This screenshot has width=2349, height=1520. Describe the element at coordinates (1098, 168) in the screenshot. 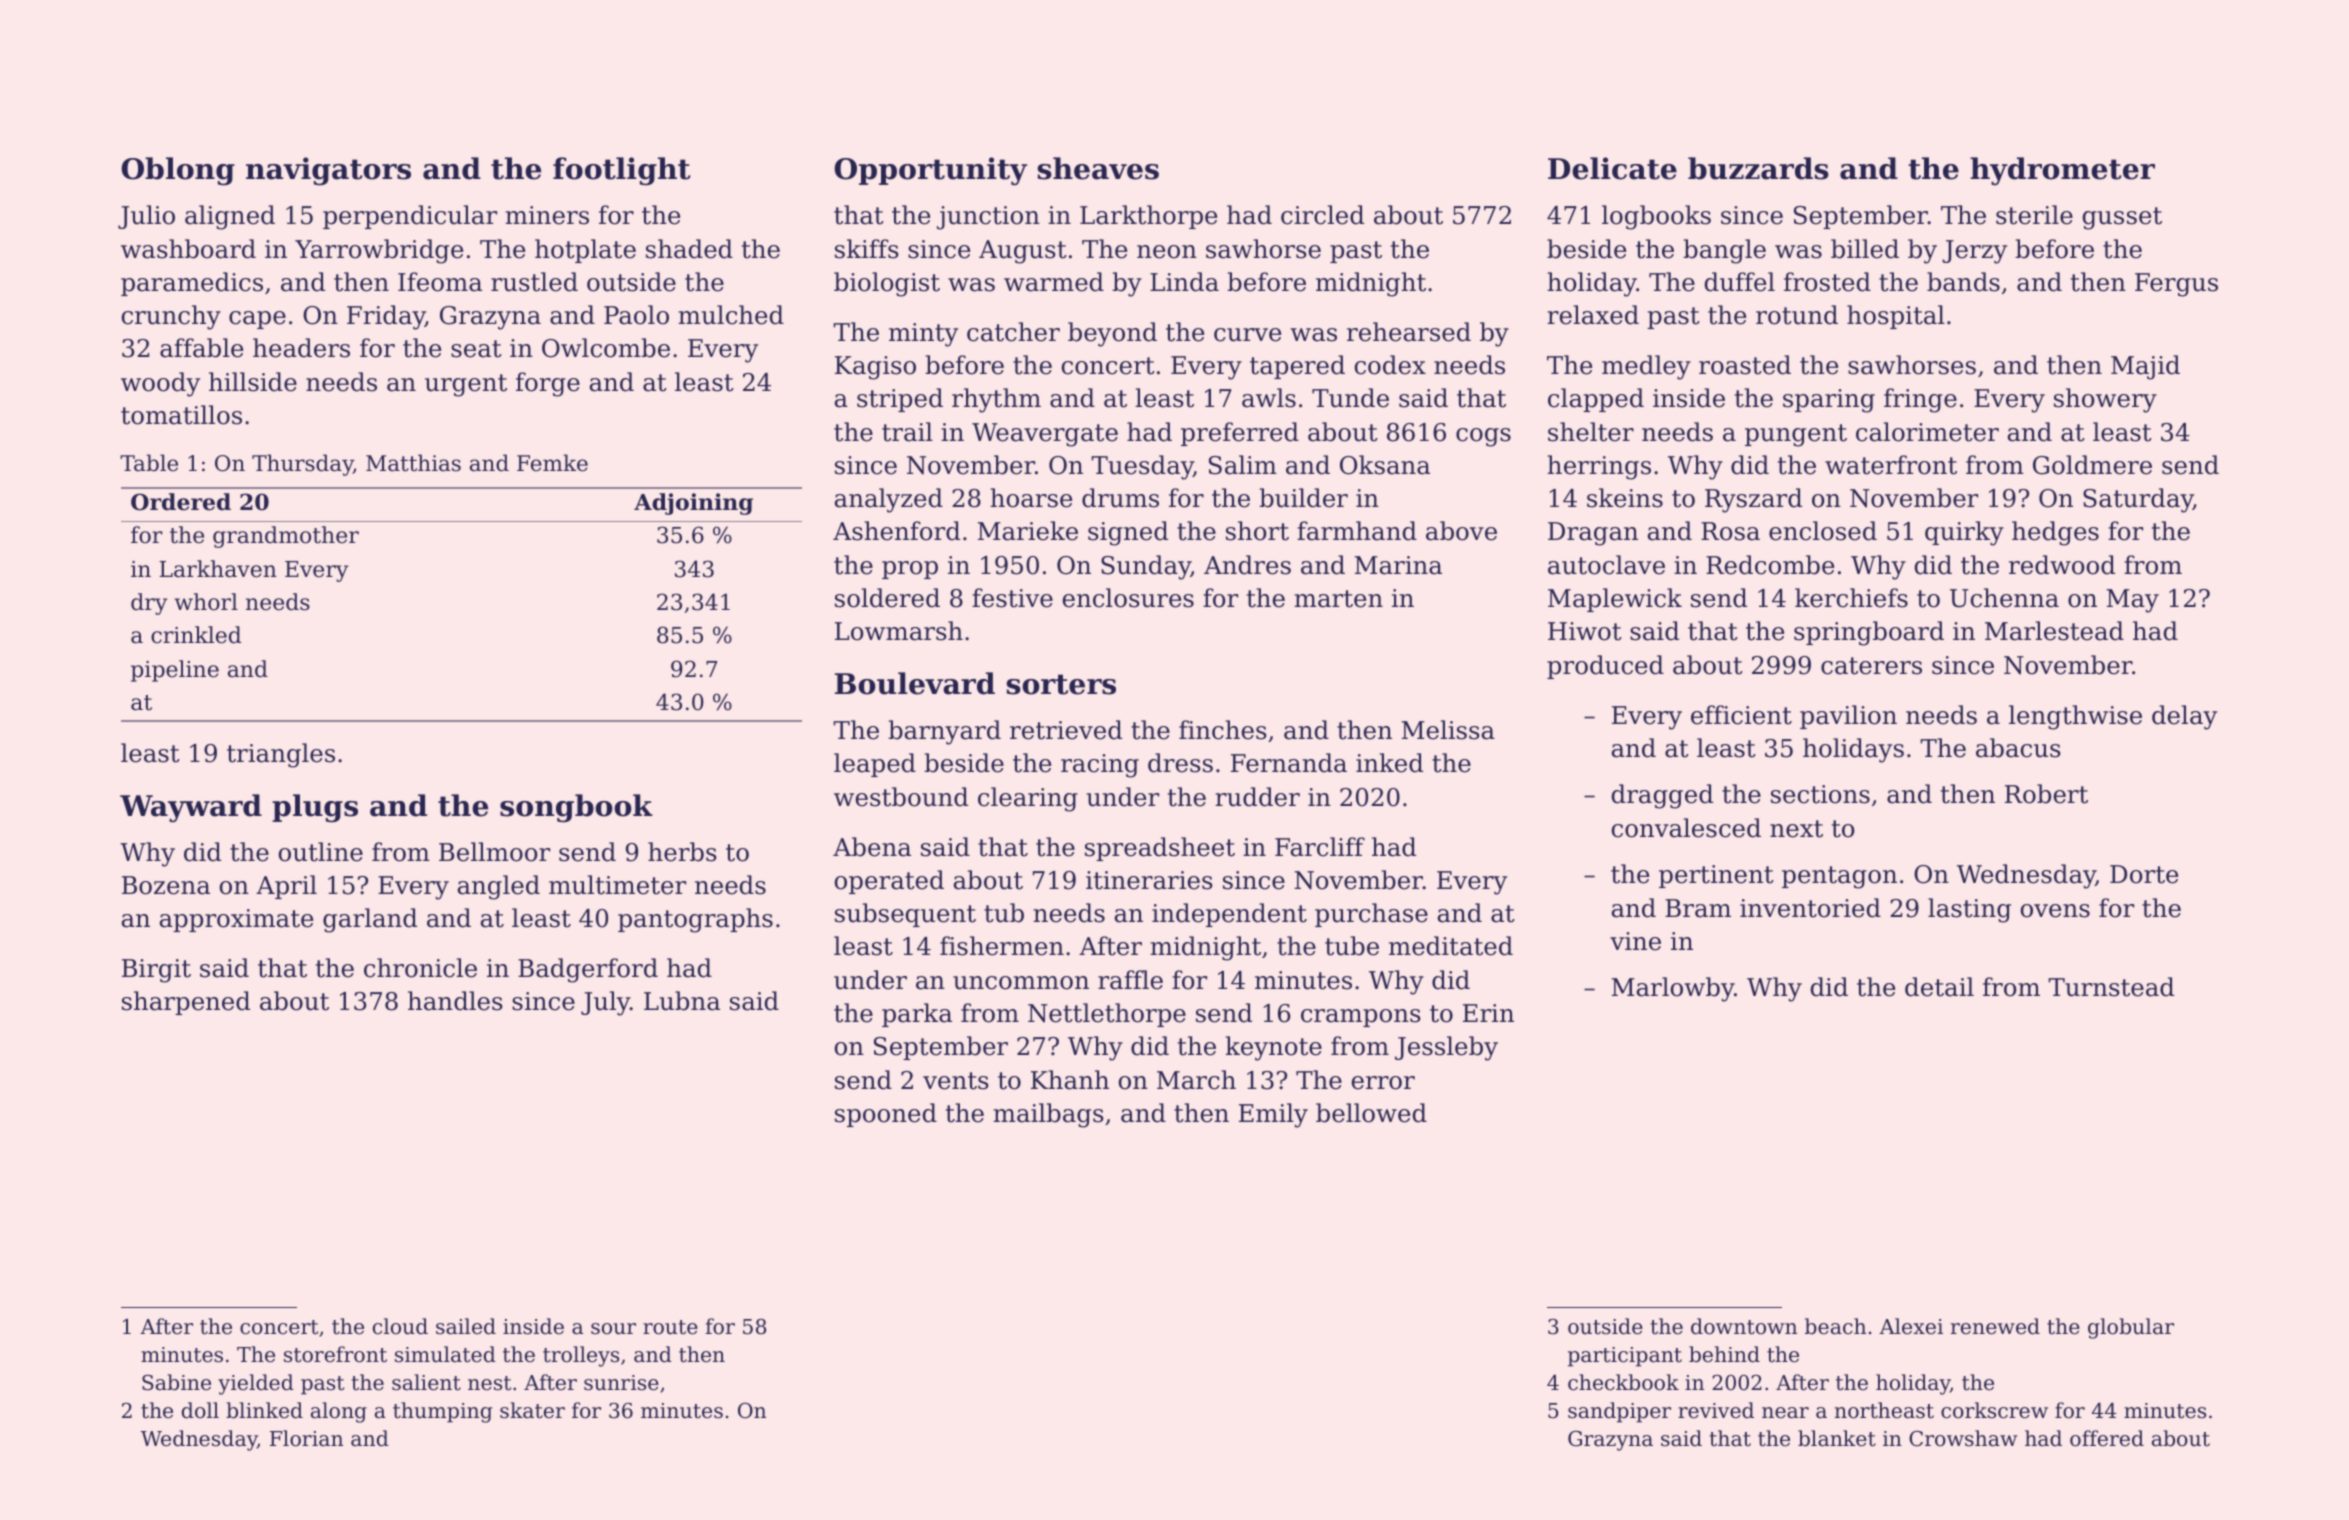

I see `sheaves` at that location.
